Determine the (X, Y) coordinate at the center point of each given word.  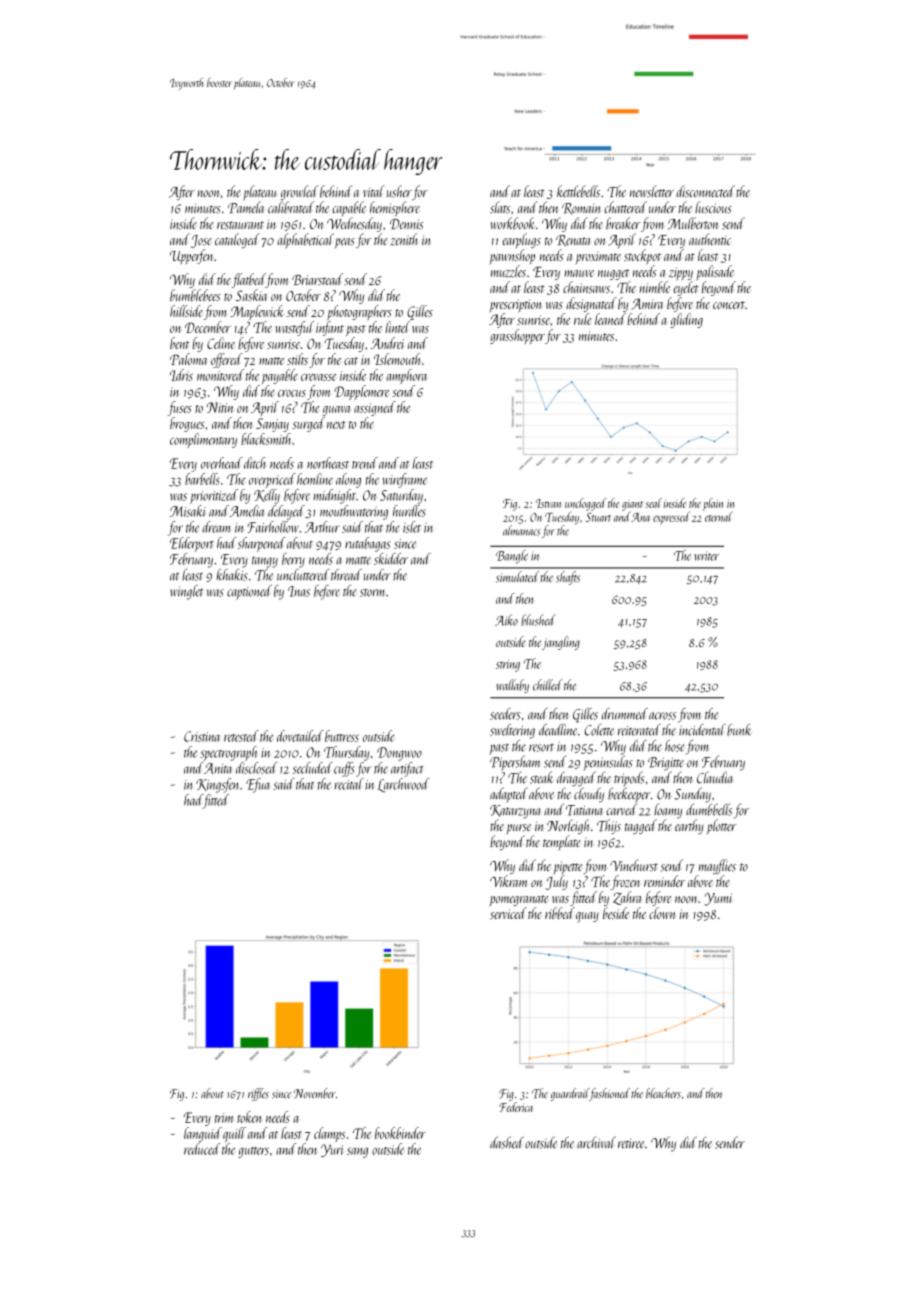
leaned (610, 319)
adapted (509, 795)
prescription (516, 305)
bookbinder (400, 1133)
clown (662, 913)
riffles (258, 1094)
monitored (220, 375)
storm (372, 593)
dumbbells (709, 809)
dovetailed (300, 736)
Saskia (252, 295)
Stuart (598, 517)
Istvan (548, 503)
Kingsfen (217, 785)
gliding (686, 320)
